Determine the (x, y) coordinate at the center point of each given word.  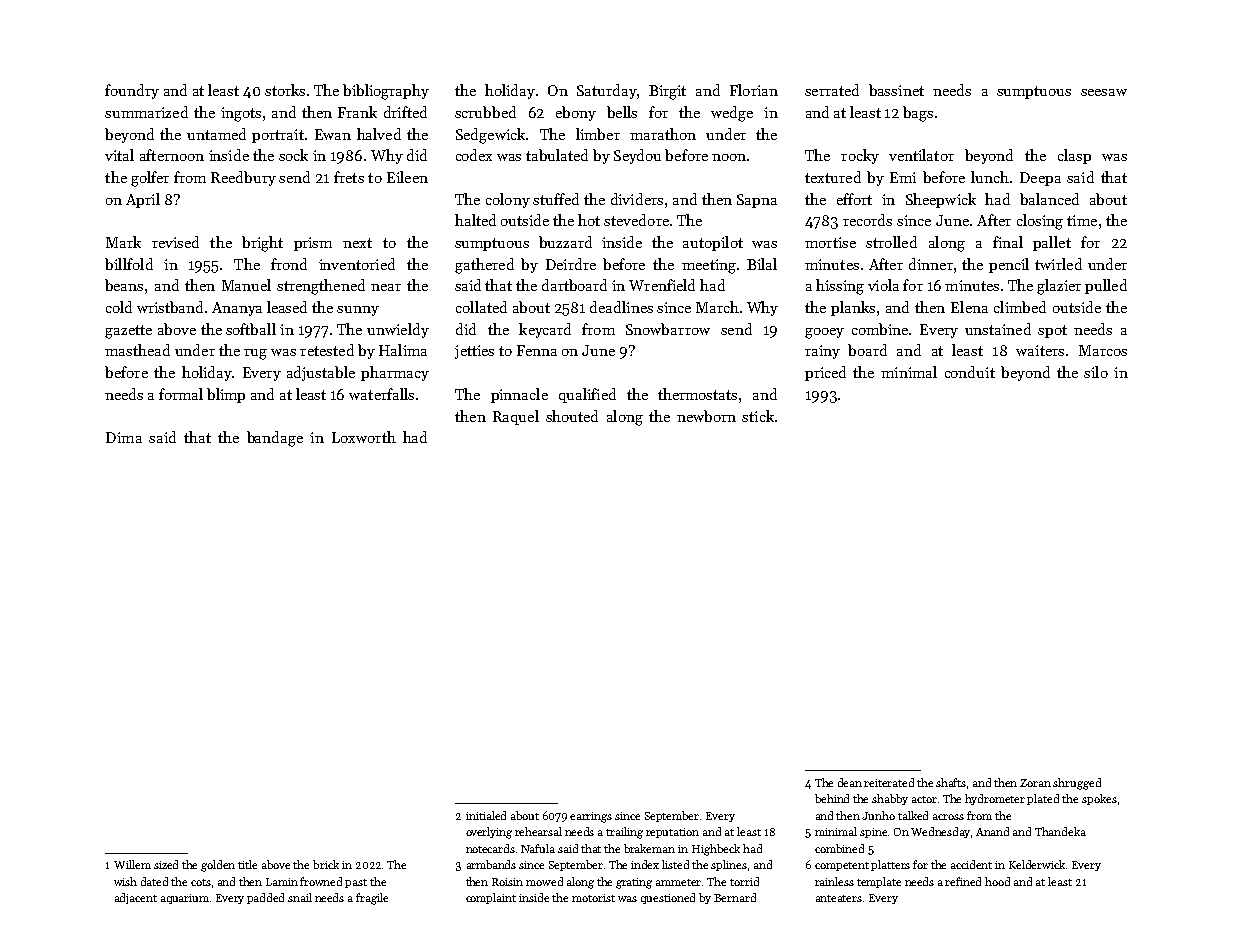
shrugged (1077, 784)
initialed (486, 815)
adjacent (136, 898)
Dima (124, 437)
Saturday (607, 91)
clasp (1074, 156)
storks (285, 90)
